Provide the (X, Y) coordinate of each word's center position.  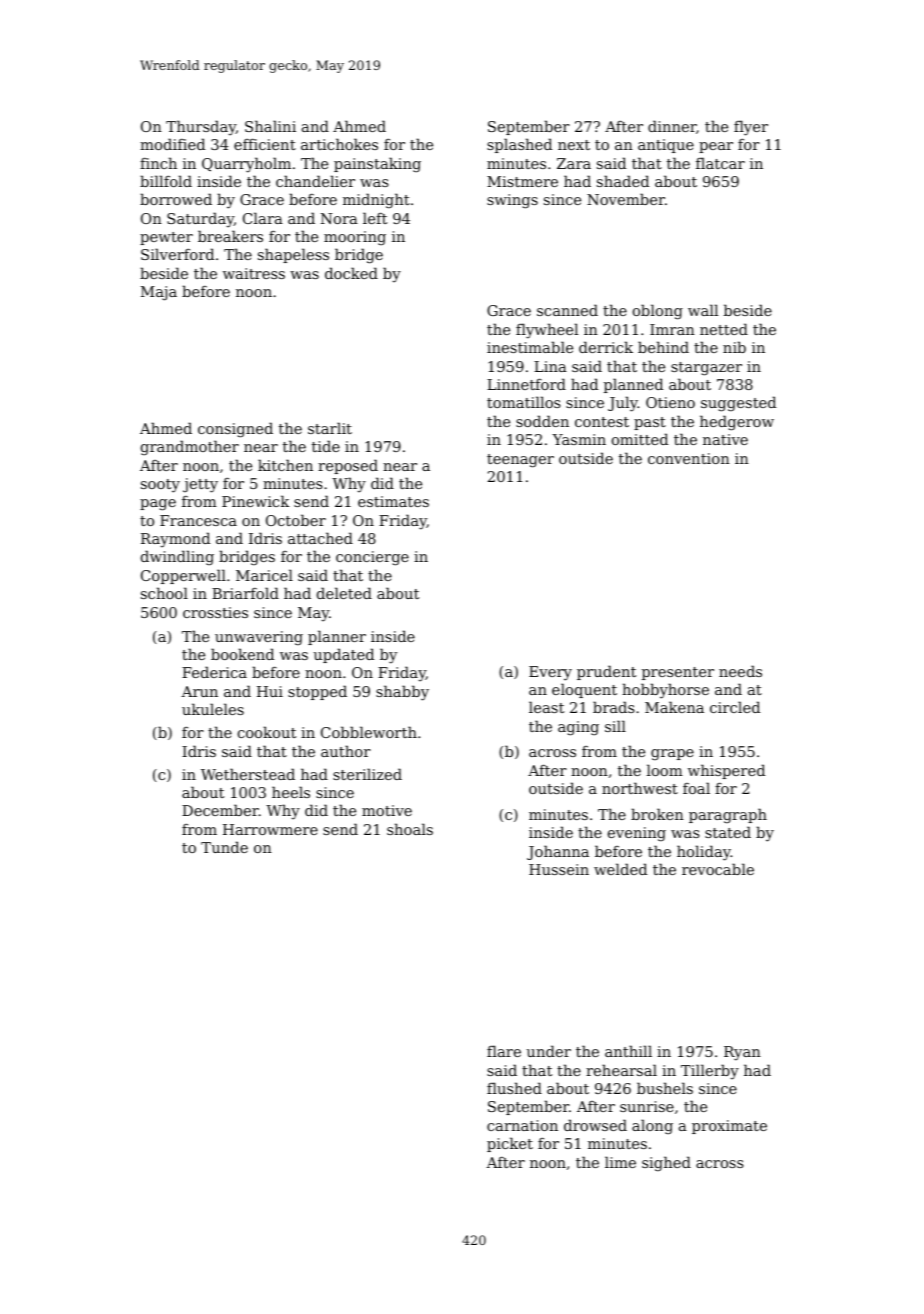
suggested (738, 404)
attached (320, 538)
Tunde (224, 847)
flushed (514, 1088)
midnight (376, 200)
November (626, 199)
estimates (393, 501)
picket (510, 1144)
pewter (166, 238)
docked (351, 273)
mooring (355, 238)
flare (504, 1051)
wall (703, 310)
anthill (628, 1051)
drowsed (595, 1125)
